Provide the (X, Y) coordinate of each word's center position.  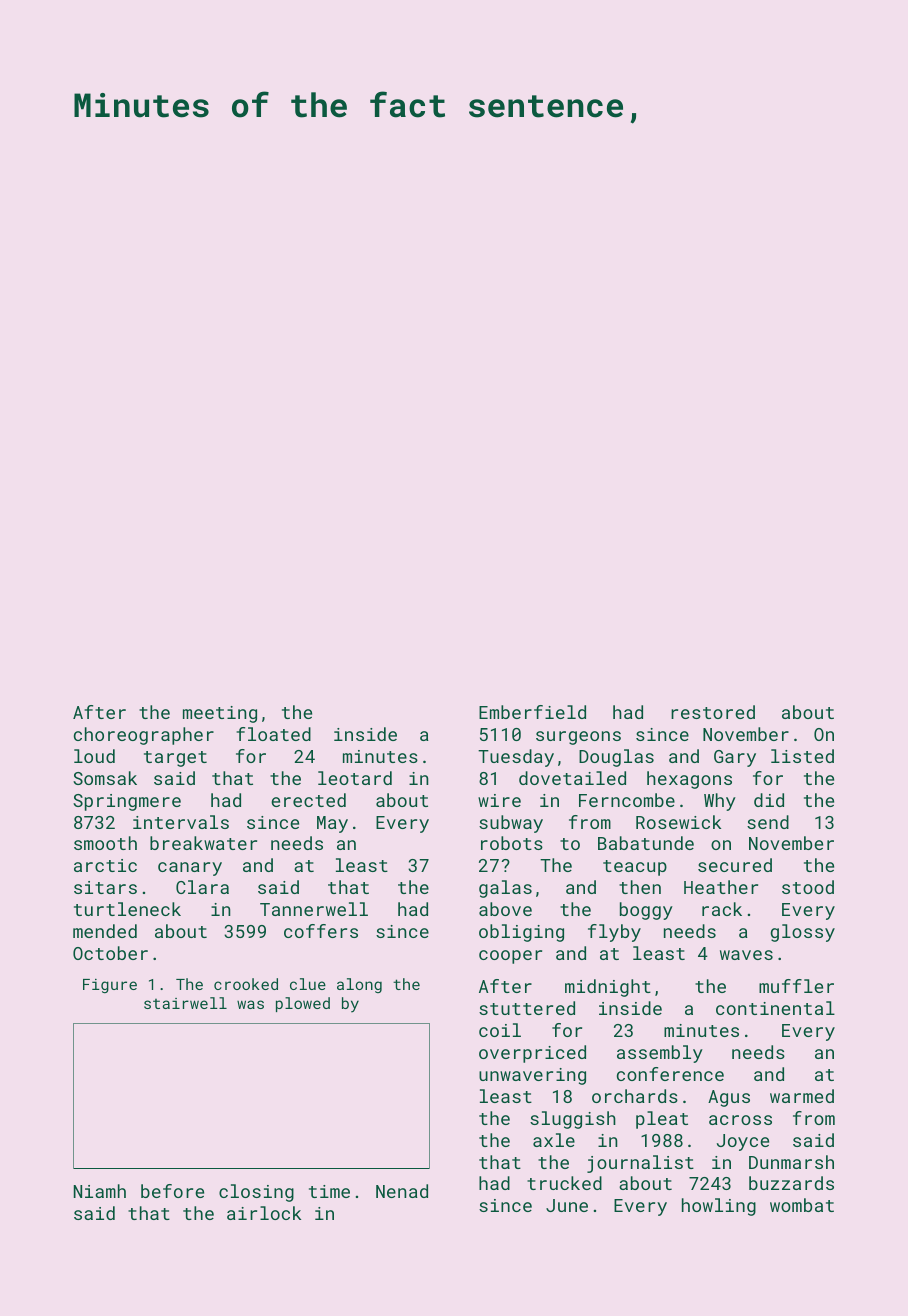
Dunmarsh (791, 1162)
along (359, 985)
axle (554, 1140)
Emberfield (532, 712)
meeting (220, 714)
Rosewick (678, 822)
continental (775, 1008)
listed (802, 756)
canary (190, 869)
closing (256, 1193)
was (250, 1004)
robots (512, 843)
